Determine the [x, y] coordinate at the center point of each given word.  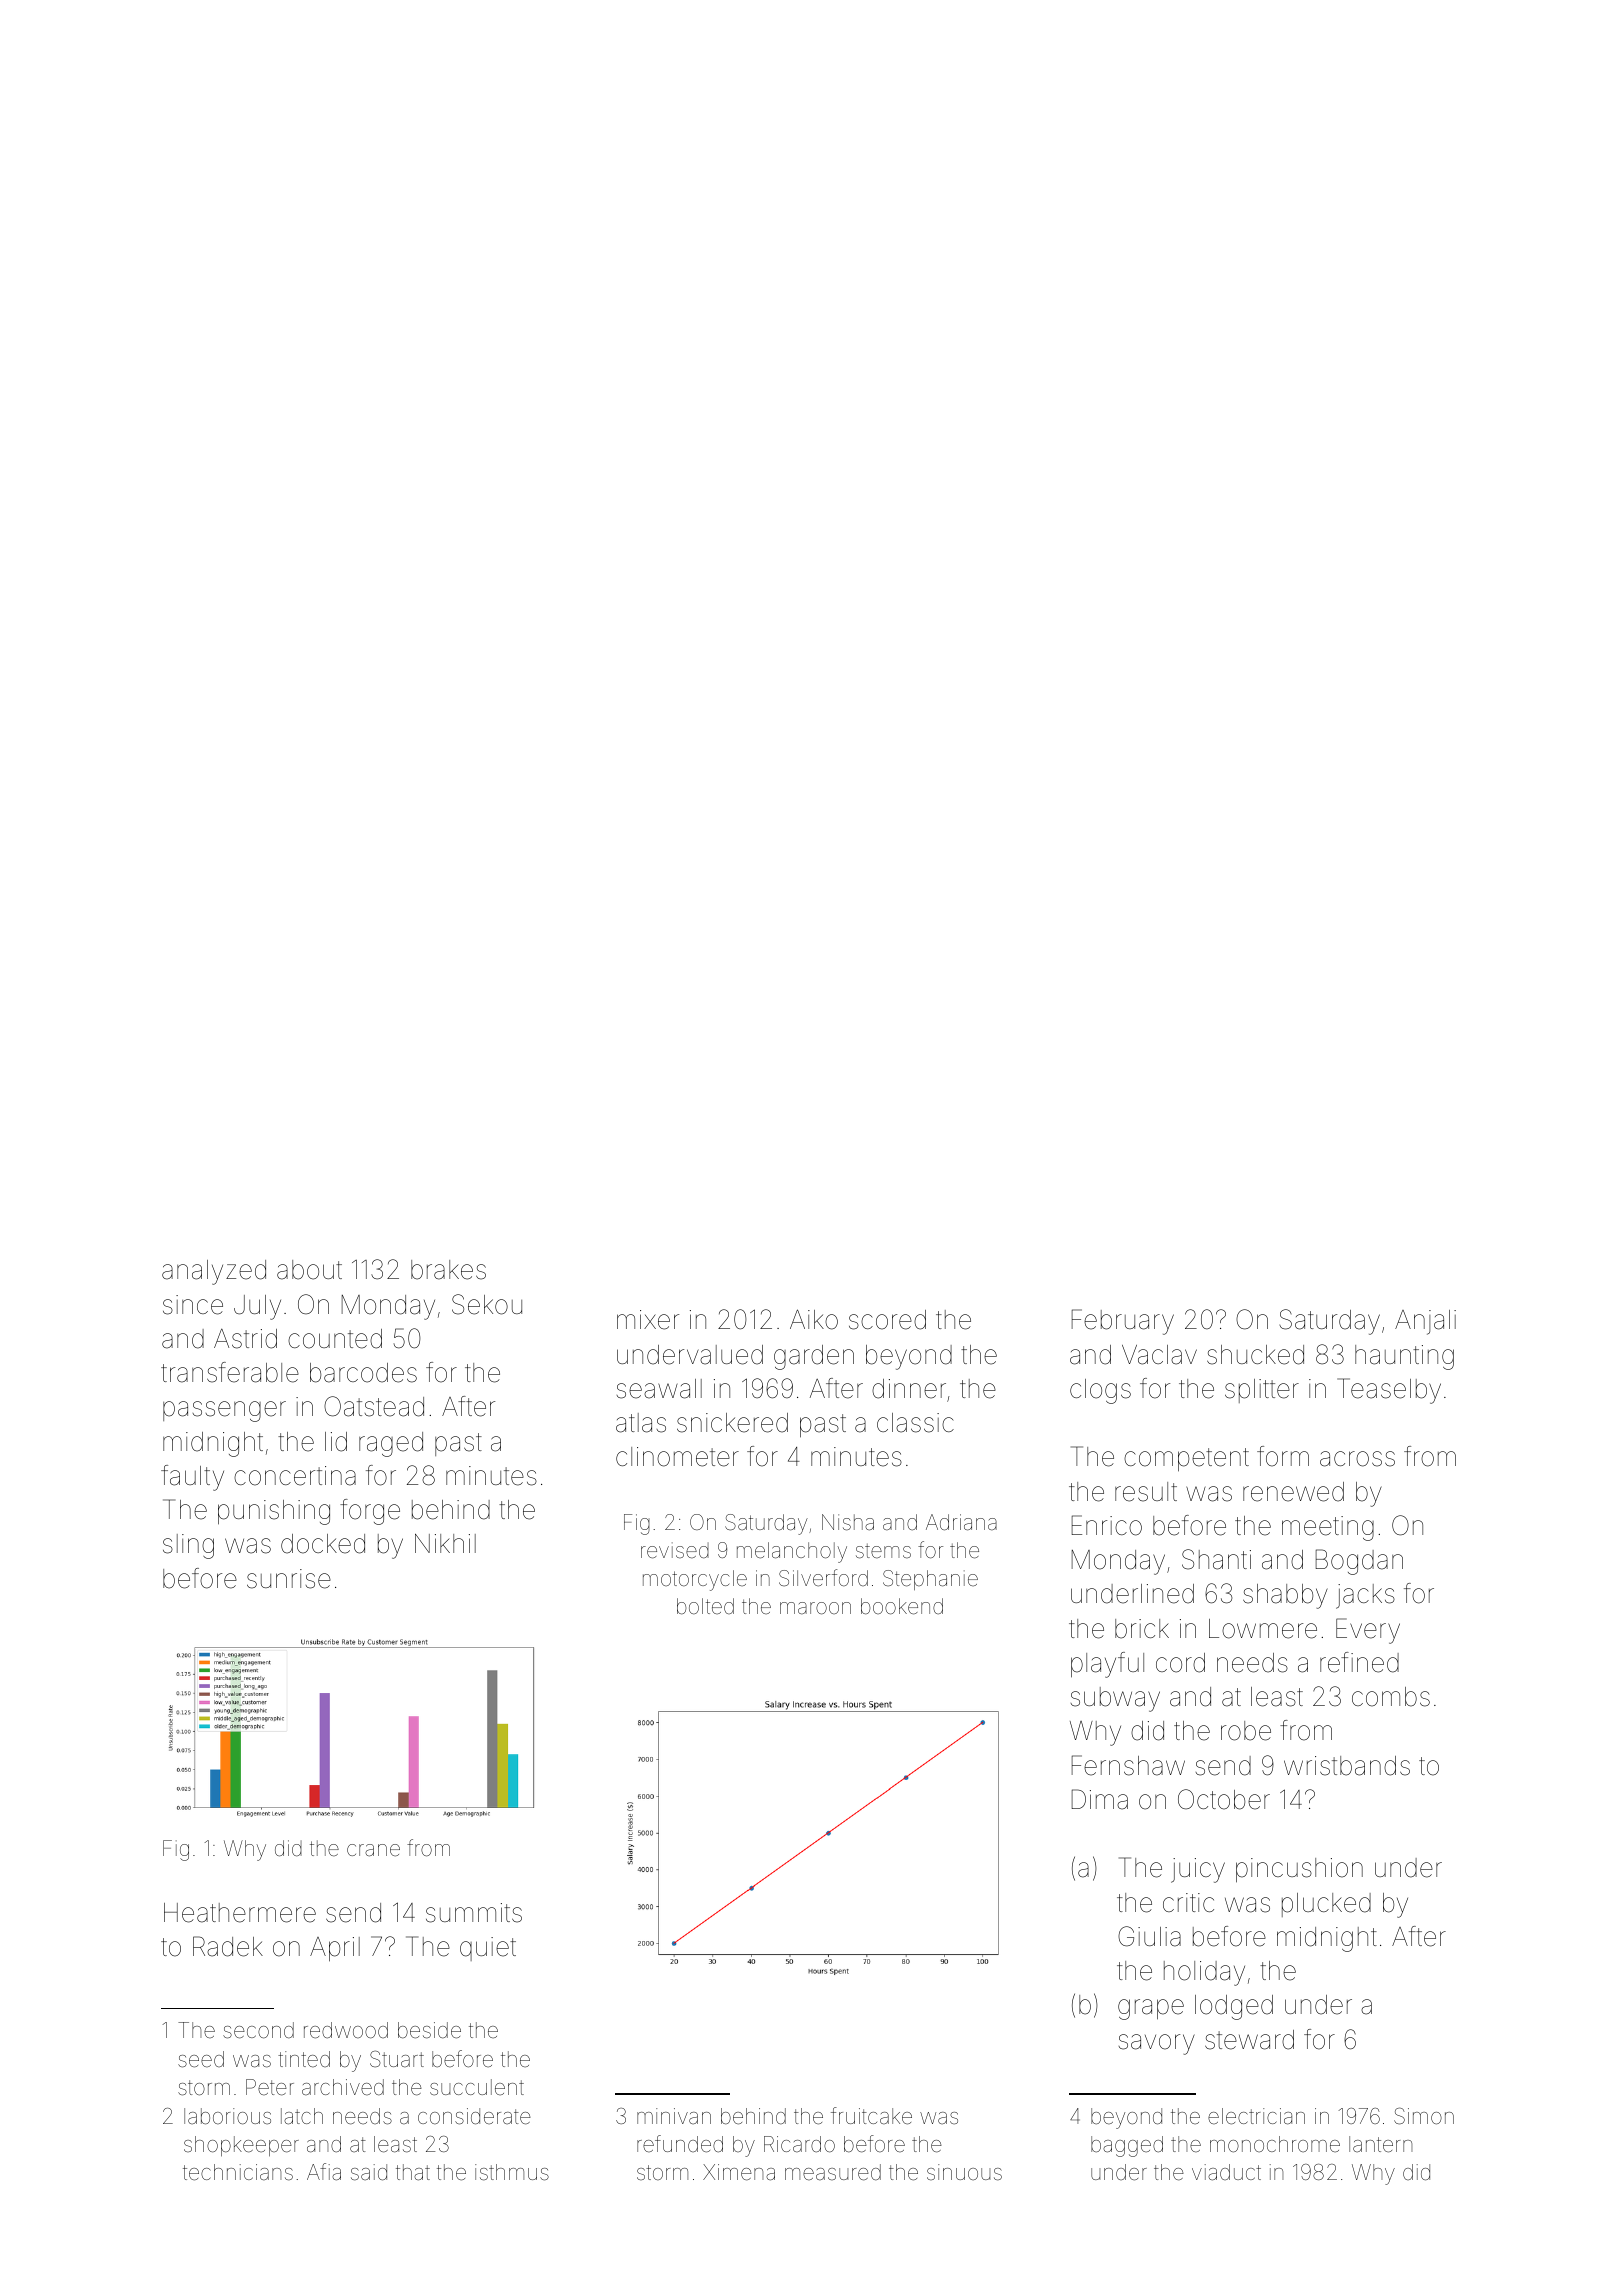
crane [373, 1850]
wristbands [1347, 1766]
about [309, 1270]
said [369, 2172]
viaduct [1226, 2172]
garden [814, 1357]
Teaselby [1389, 1391]
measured [833, 2172]
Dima [1100, 1799]
